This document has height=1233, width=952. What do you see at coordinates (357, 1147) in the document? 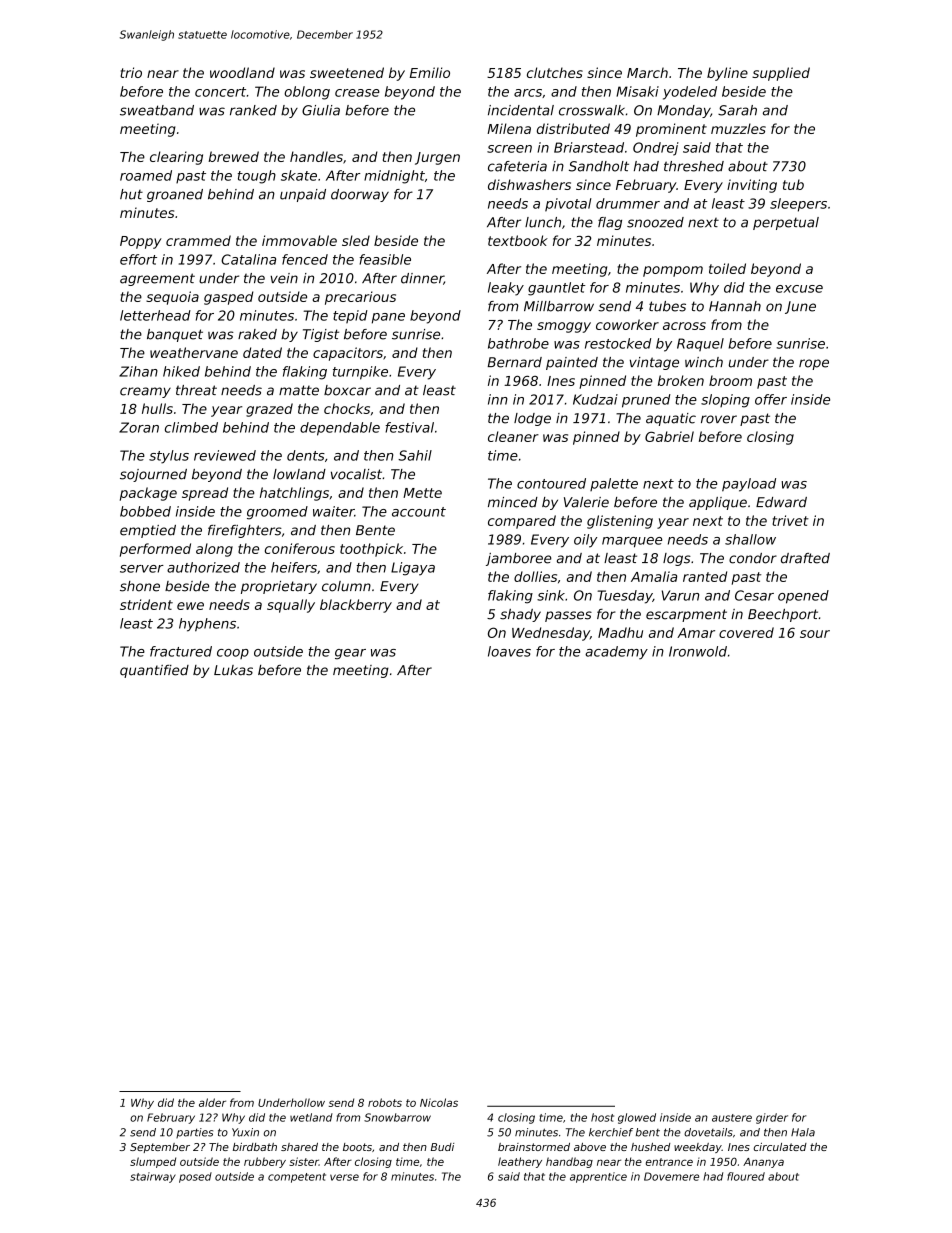
I see `boots` at bounding box center [357, 1147].
